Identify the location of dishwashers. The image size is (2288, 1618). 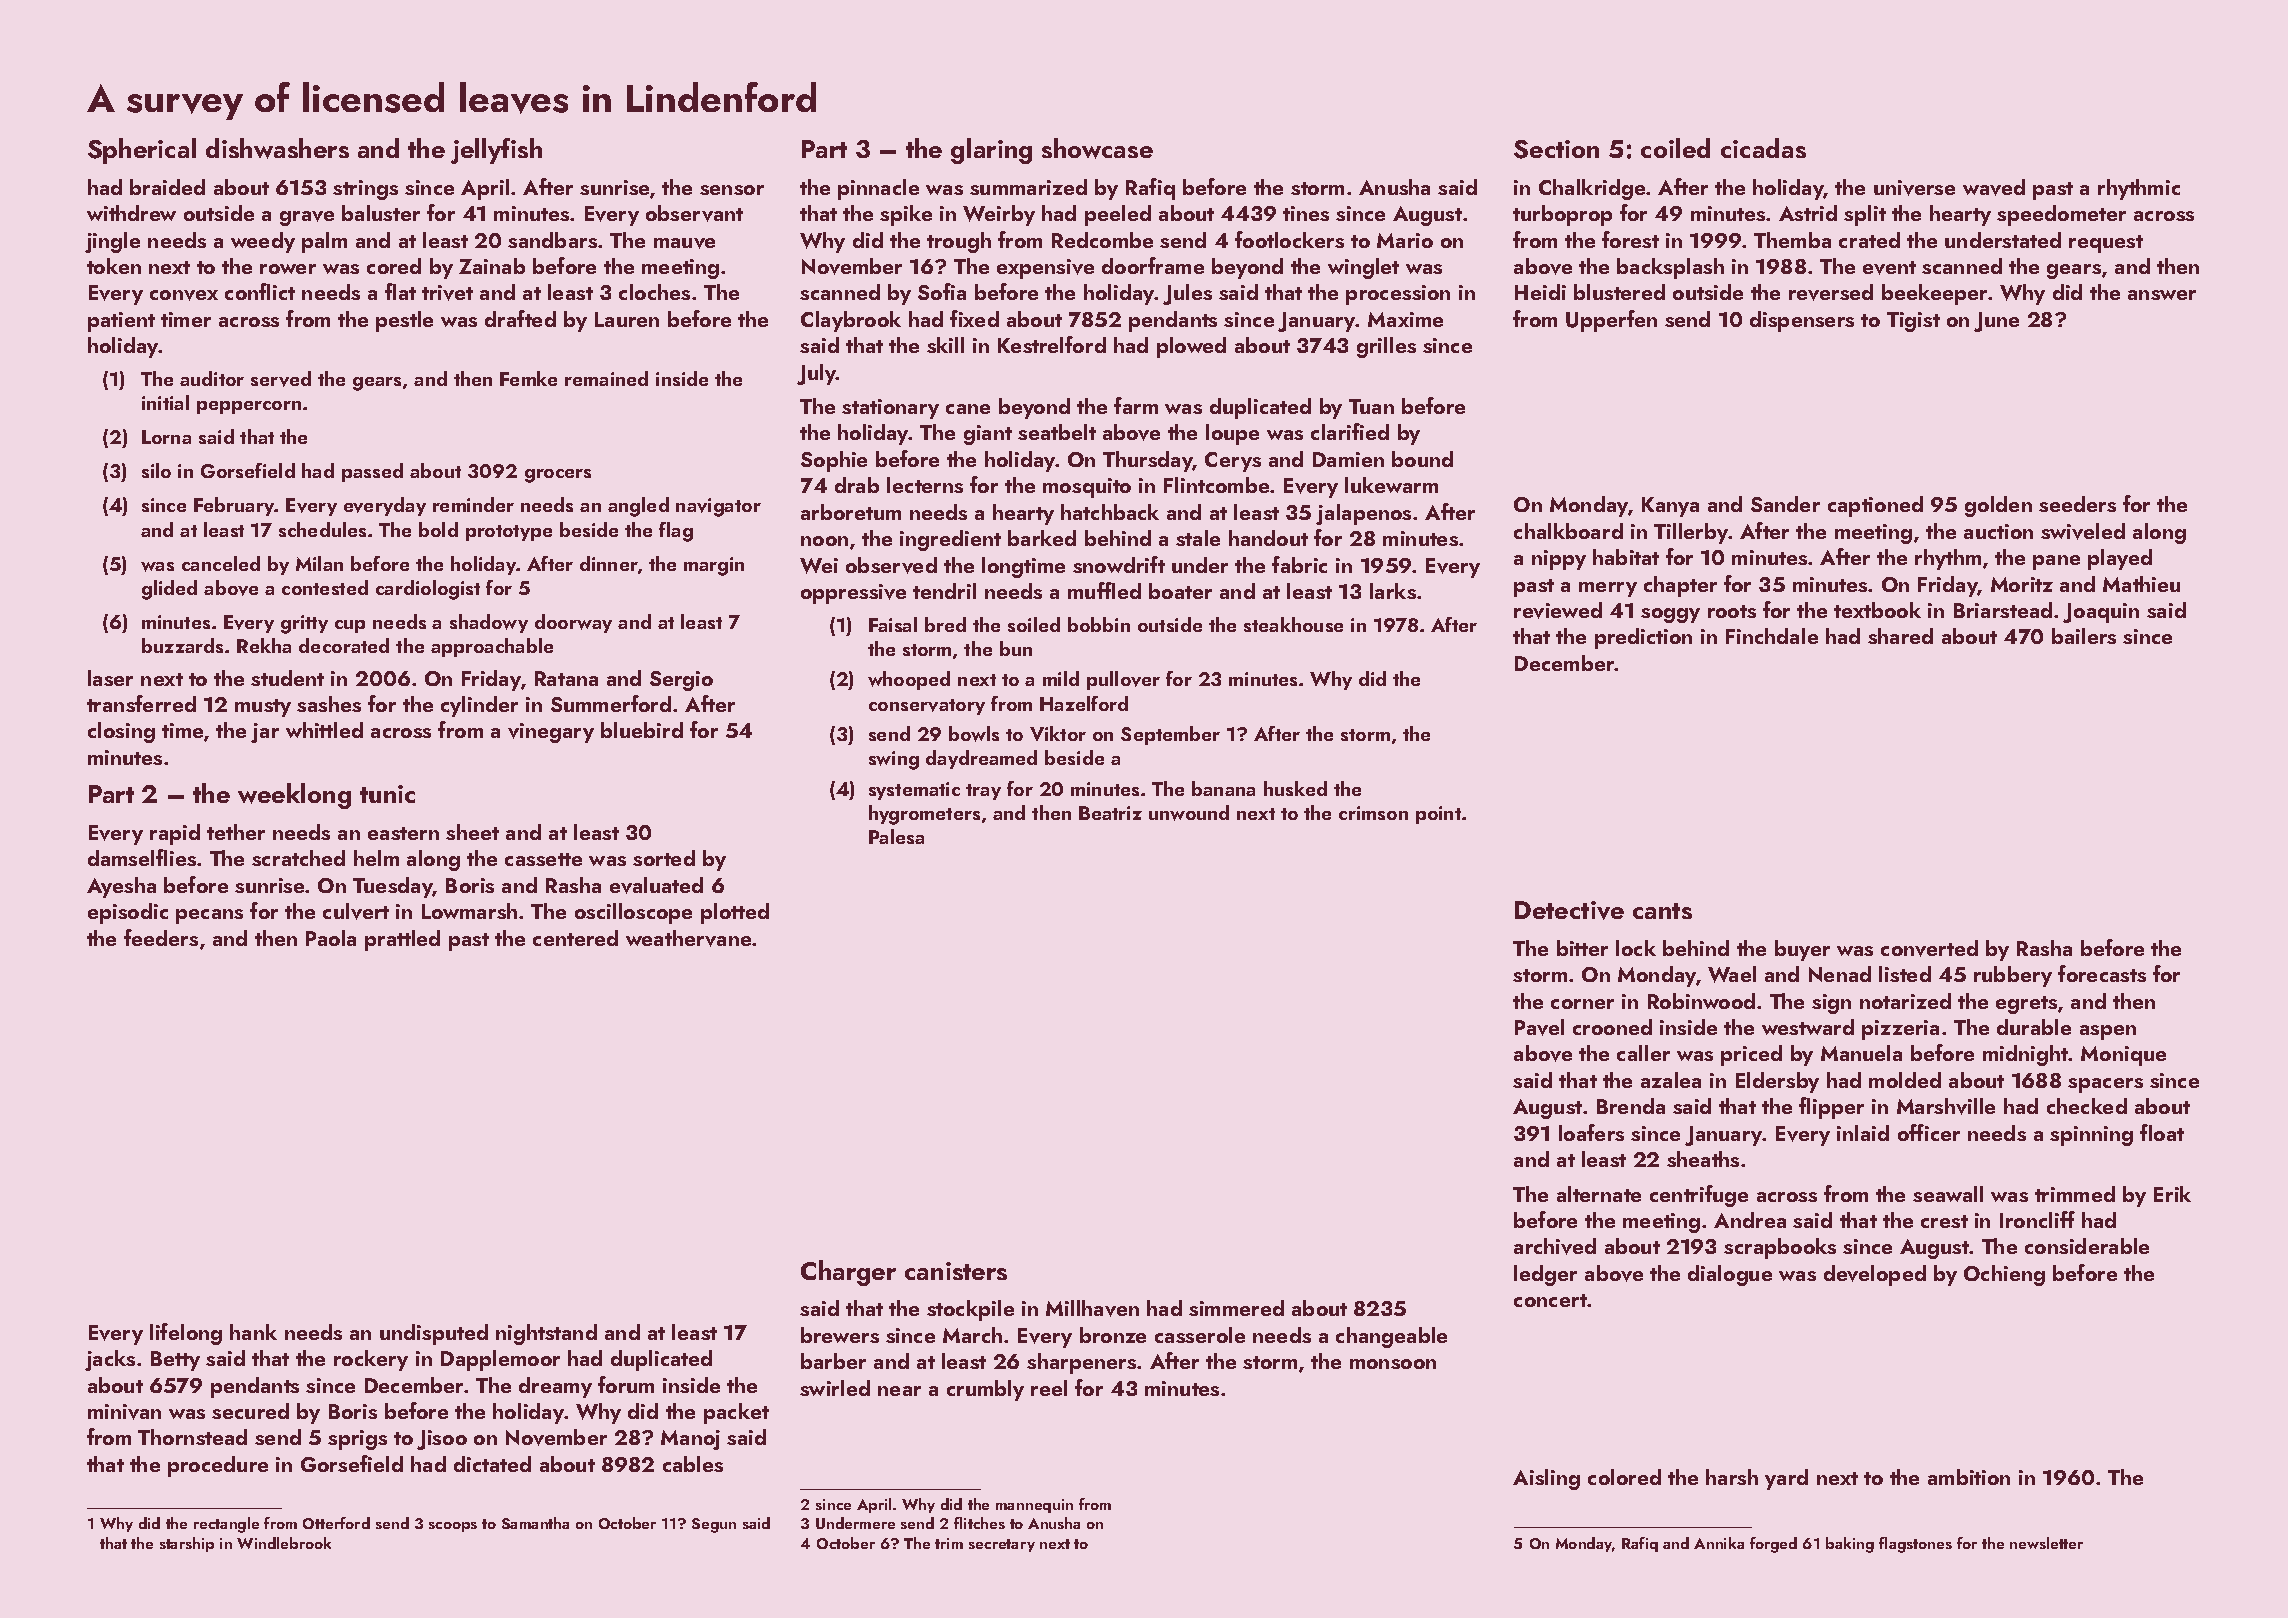
(277, 148).
